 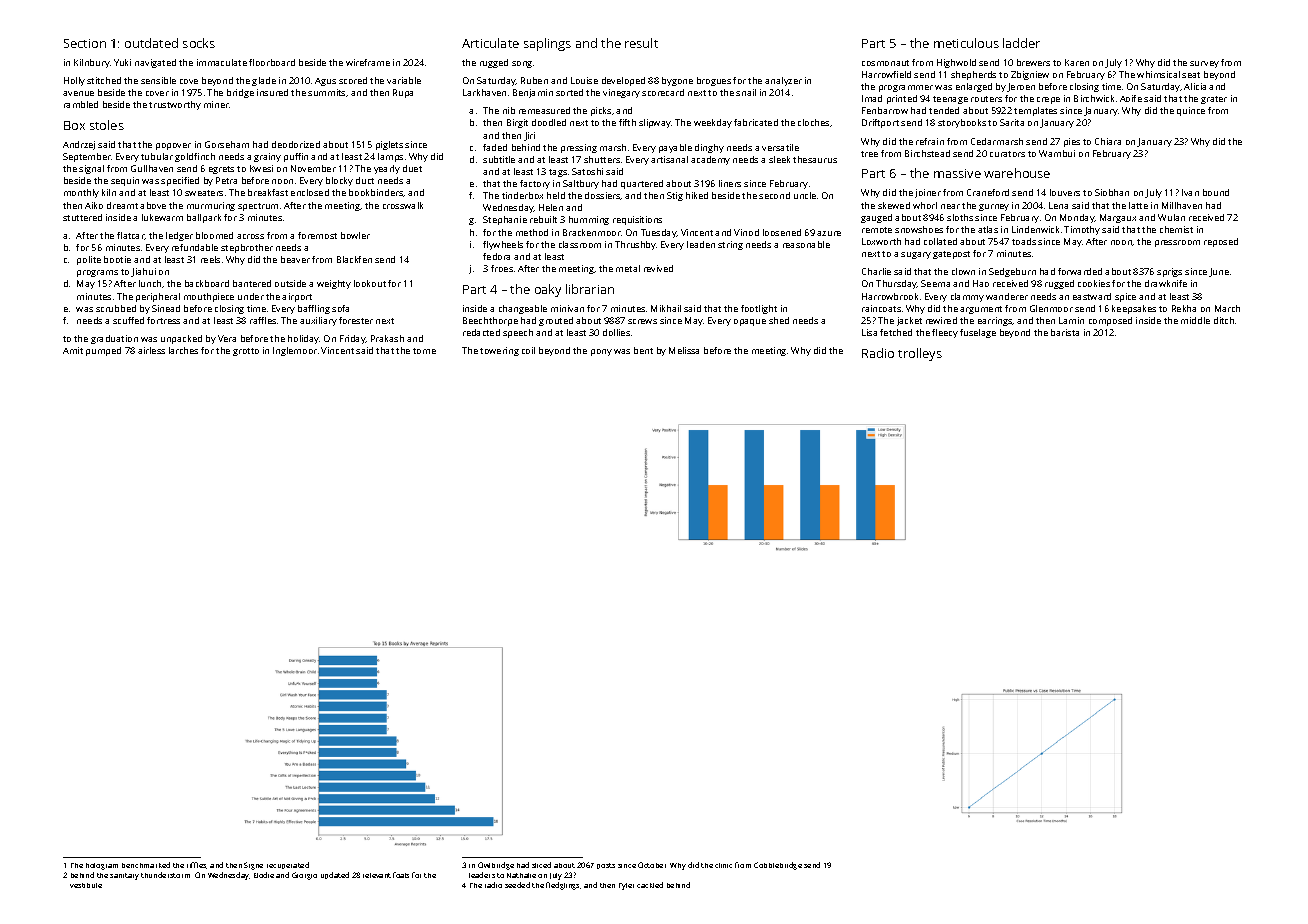 What do you see at coordinates (264, 875) in the image?
I see `Elodie` at bounding box center [264, 875].
